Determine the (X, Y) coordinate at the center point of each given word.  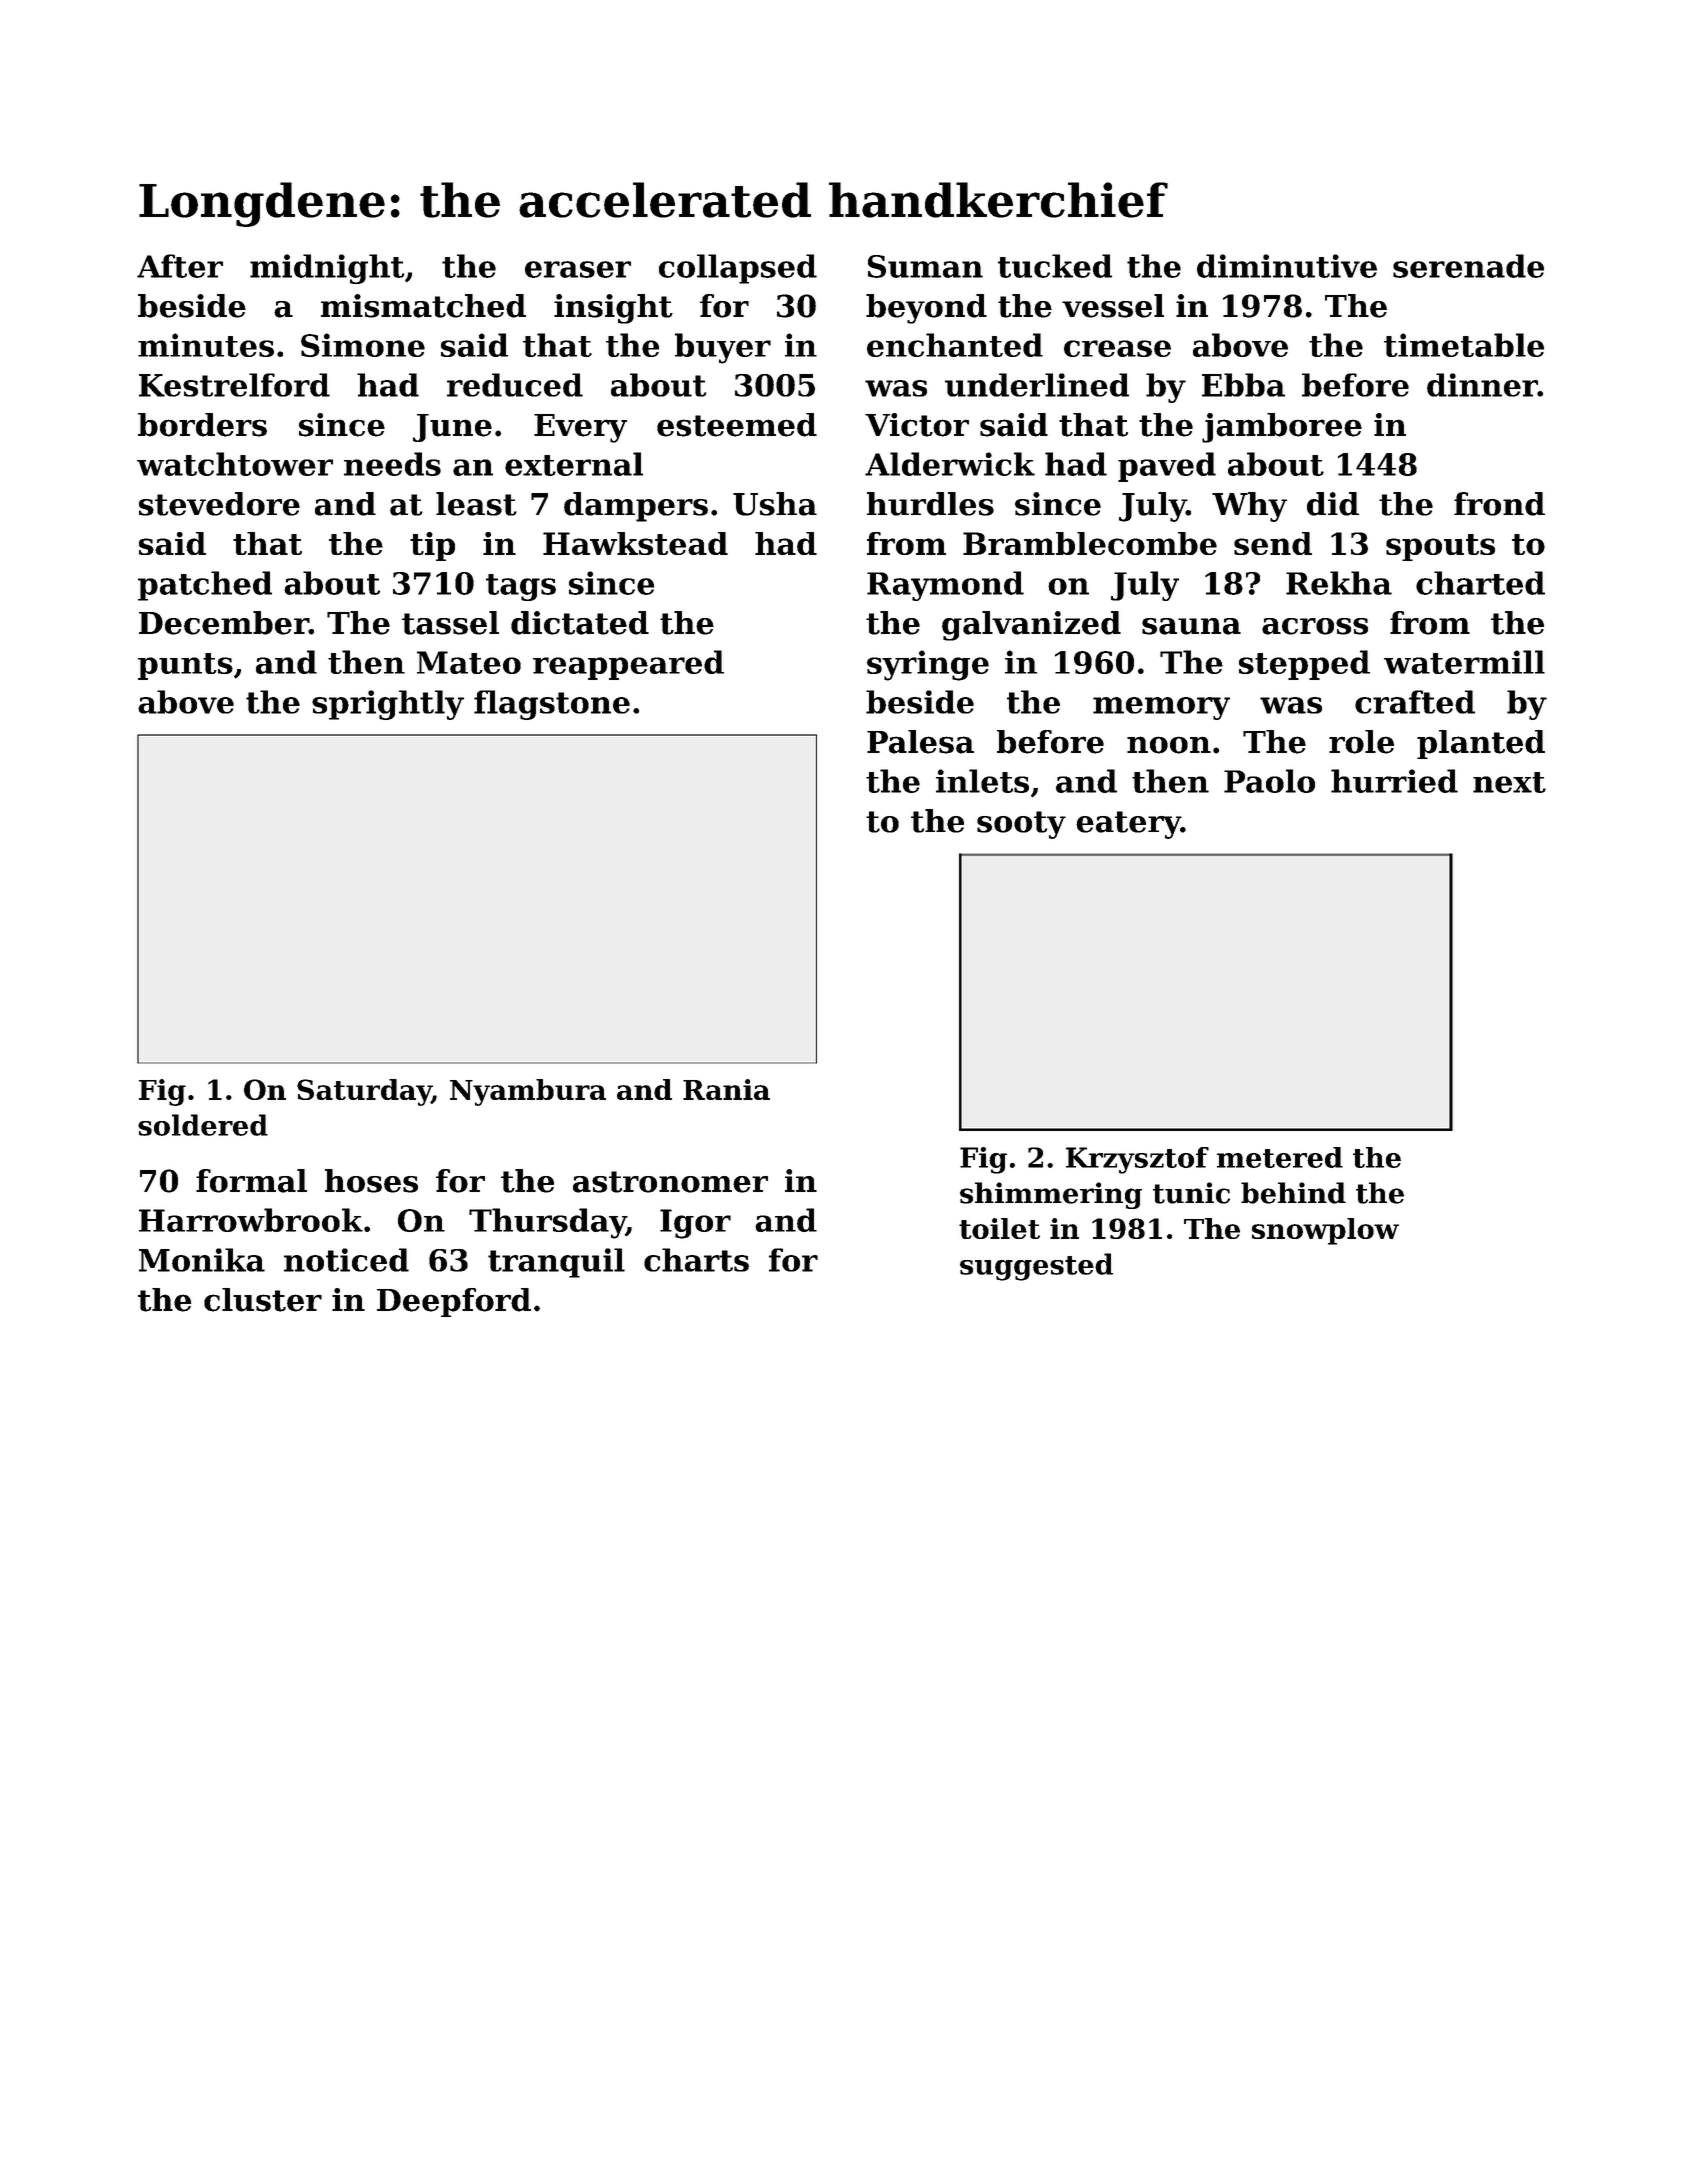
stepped (1304, 665)
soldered (203, 1125)
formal (251, 1181)
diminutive (1287, 266)
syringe (928, 665)
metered (1280, 1157)
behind (1293, 1193)
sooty (1021, 825)
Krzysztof (1137, 1160)
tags (521, 587)
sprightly (388, 705)
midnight (327, 269)
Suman (925, 266)
